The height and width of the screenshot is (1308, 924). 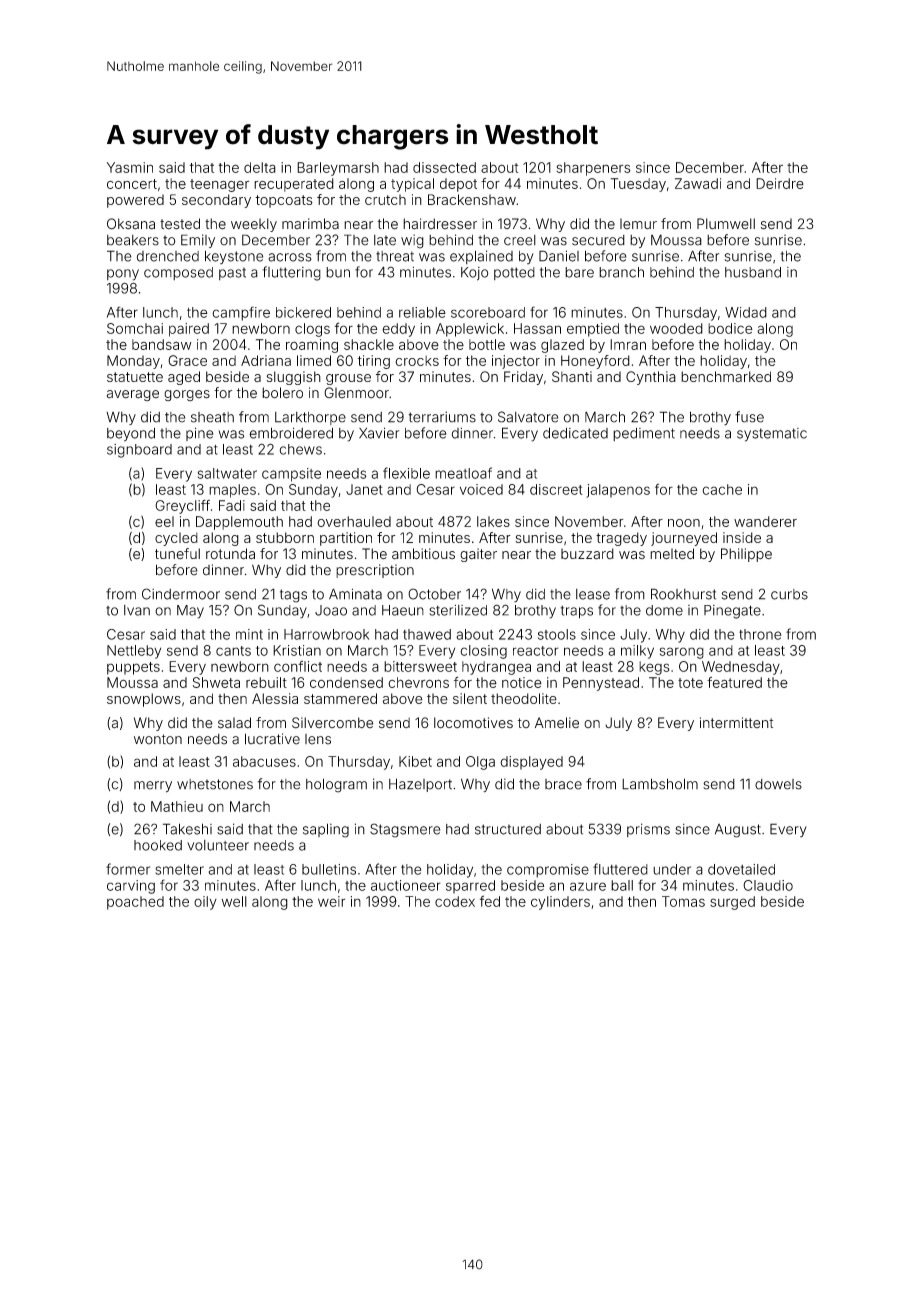 What do you see at coordinates (638, 224) in the screenshot?
I see `lemur` at bounding box center [638, 224].
